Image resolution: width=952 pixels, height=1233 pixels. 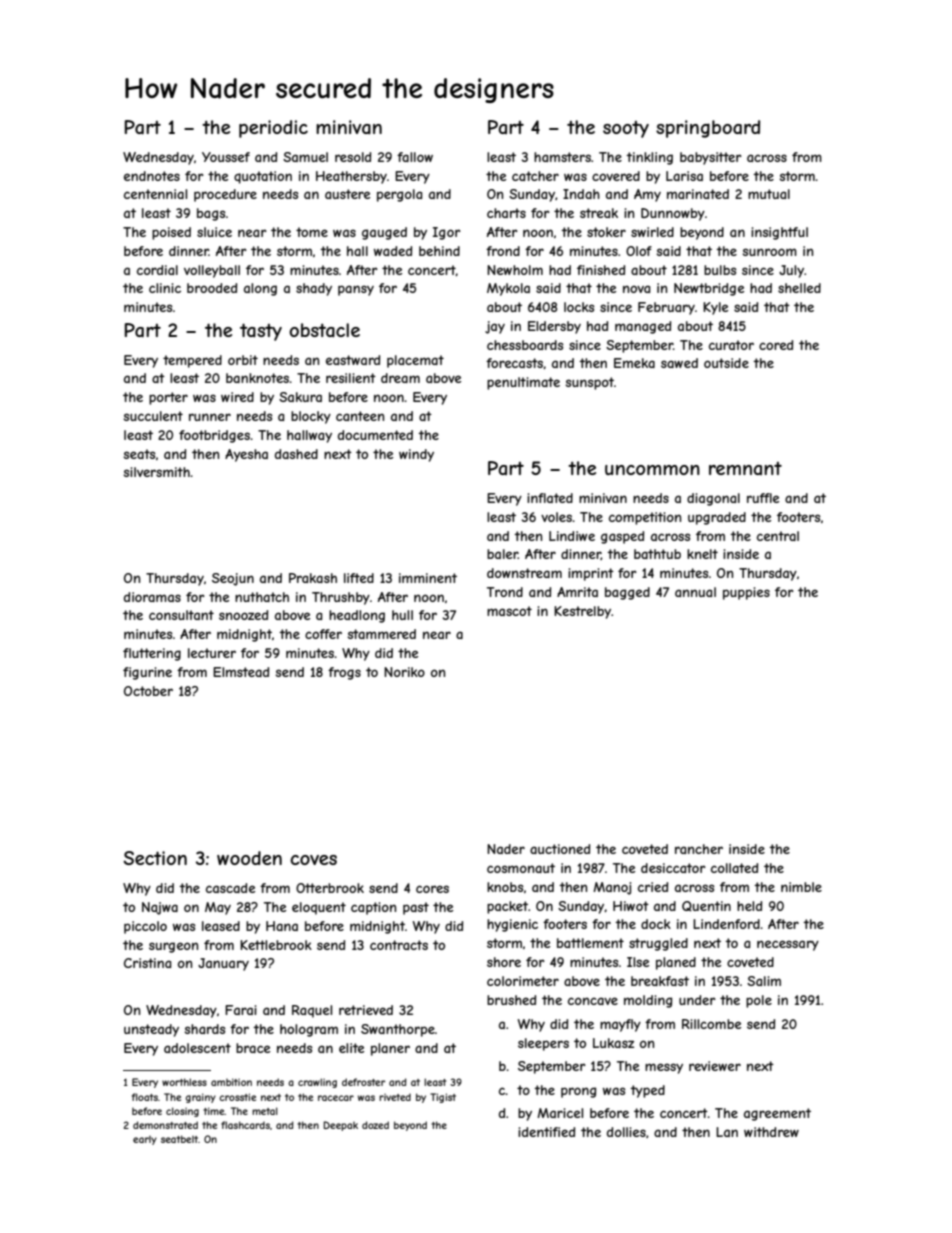 I want to click on rancher, so click(x=699, y=849).
